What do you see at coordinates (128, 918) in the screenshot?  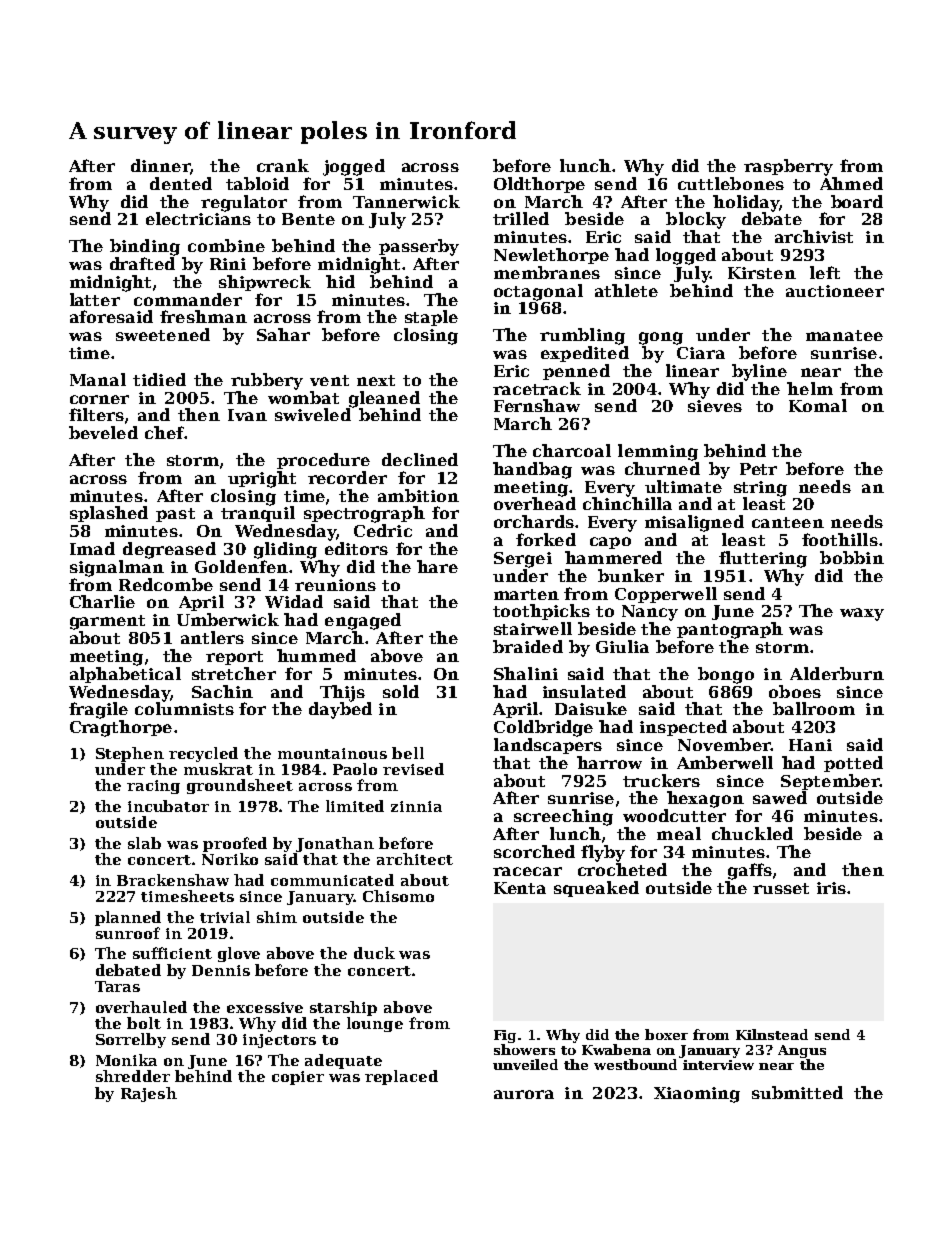 I see `planned` at bounding box center [128, 918].
